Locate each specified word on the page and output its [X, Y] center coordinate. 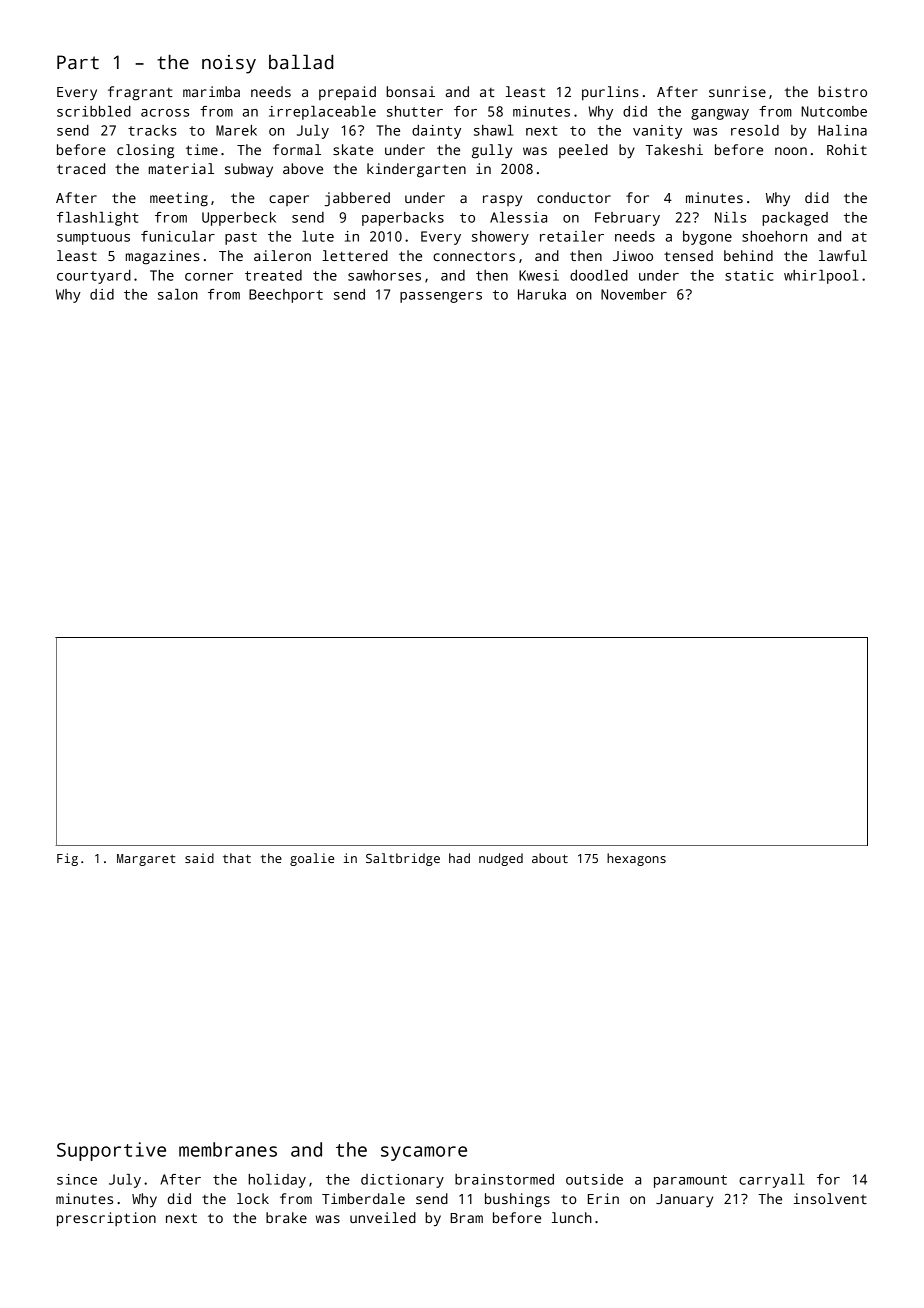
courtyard [94, 277]
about [550, 858]
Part [78, 62]
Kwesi [539, 275]
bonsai [410, 91]
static [749, 275]
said [199, 858]
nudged [501, 859]
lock [253, 1198]
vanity [657, 132]
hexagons [636, 859]
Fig [67, 859]
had [459, 858]
